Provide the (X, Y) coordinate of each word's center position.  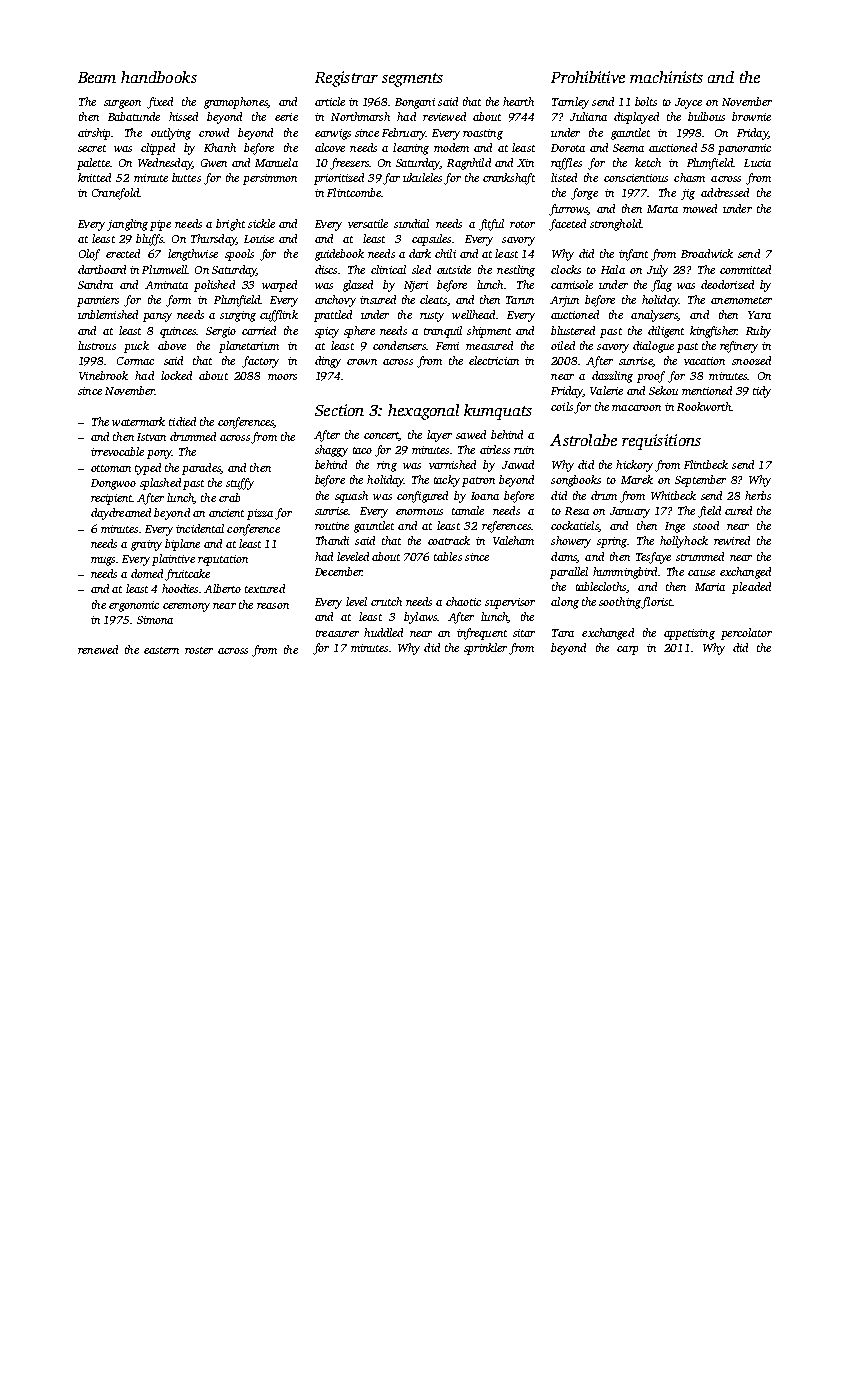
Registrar (346, 79)
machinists (666, 77)
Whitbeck (673, 495)
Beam (97, 77)
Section (339, 410)
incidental (200, 528)
